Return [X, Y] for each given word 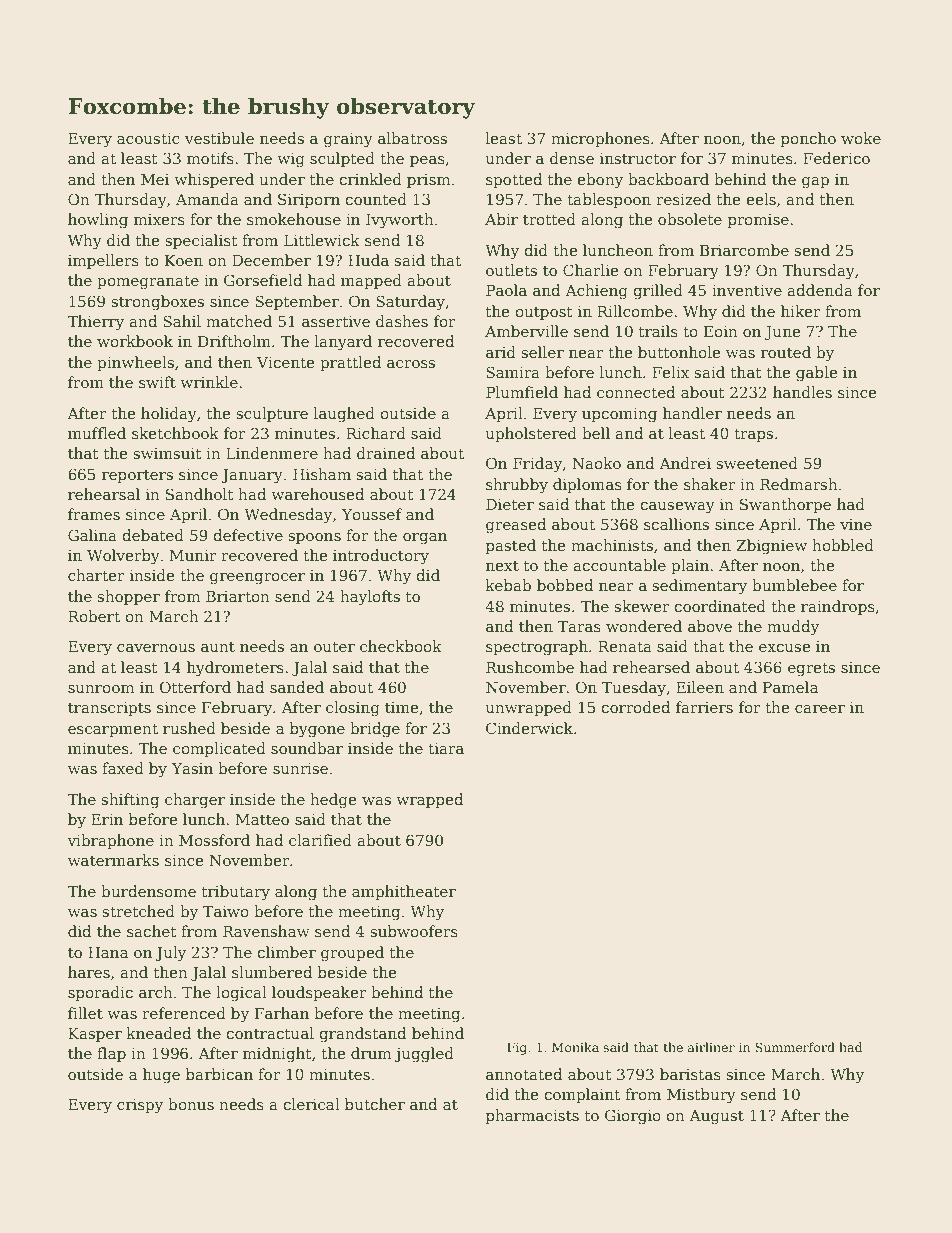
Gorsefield [263, 280]
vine [856, 524]
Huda [368, 260]
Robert [94, 616]
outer [334, 647]
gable [817, 374]
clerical [311, 1104]
